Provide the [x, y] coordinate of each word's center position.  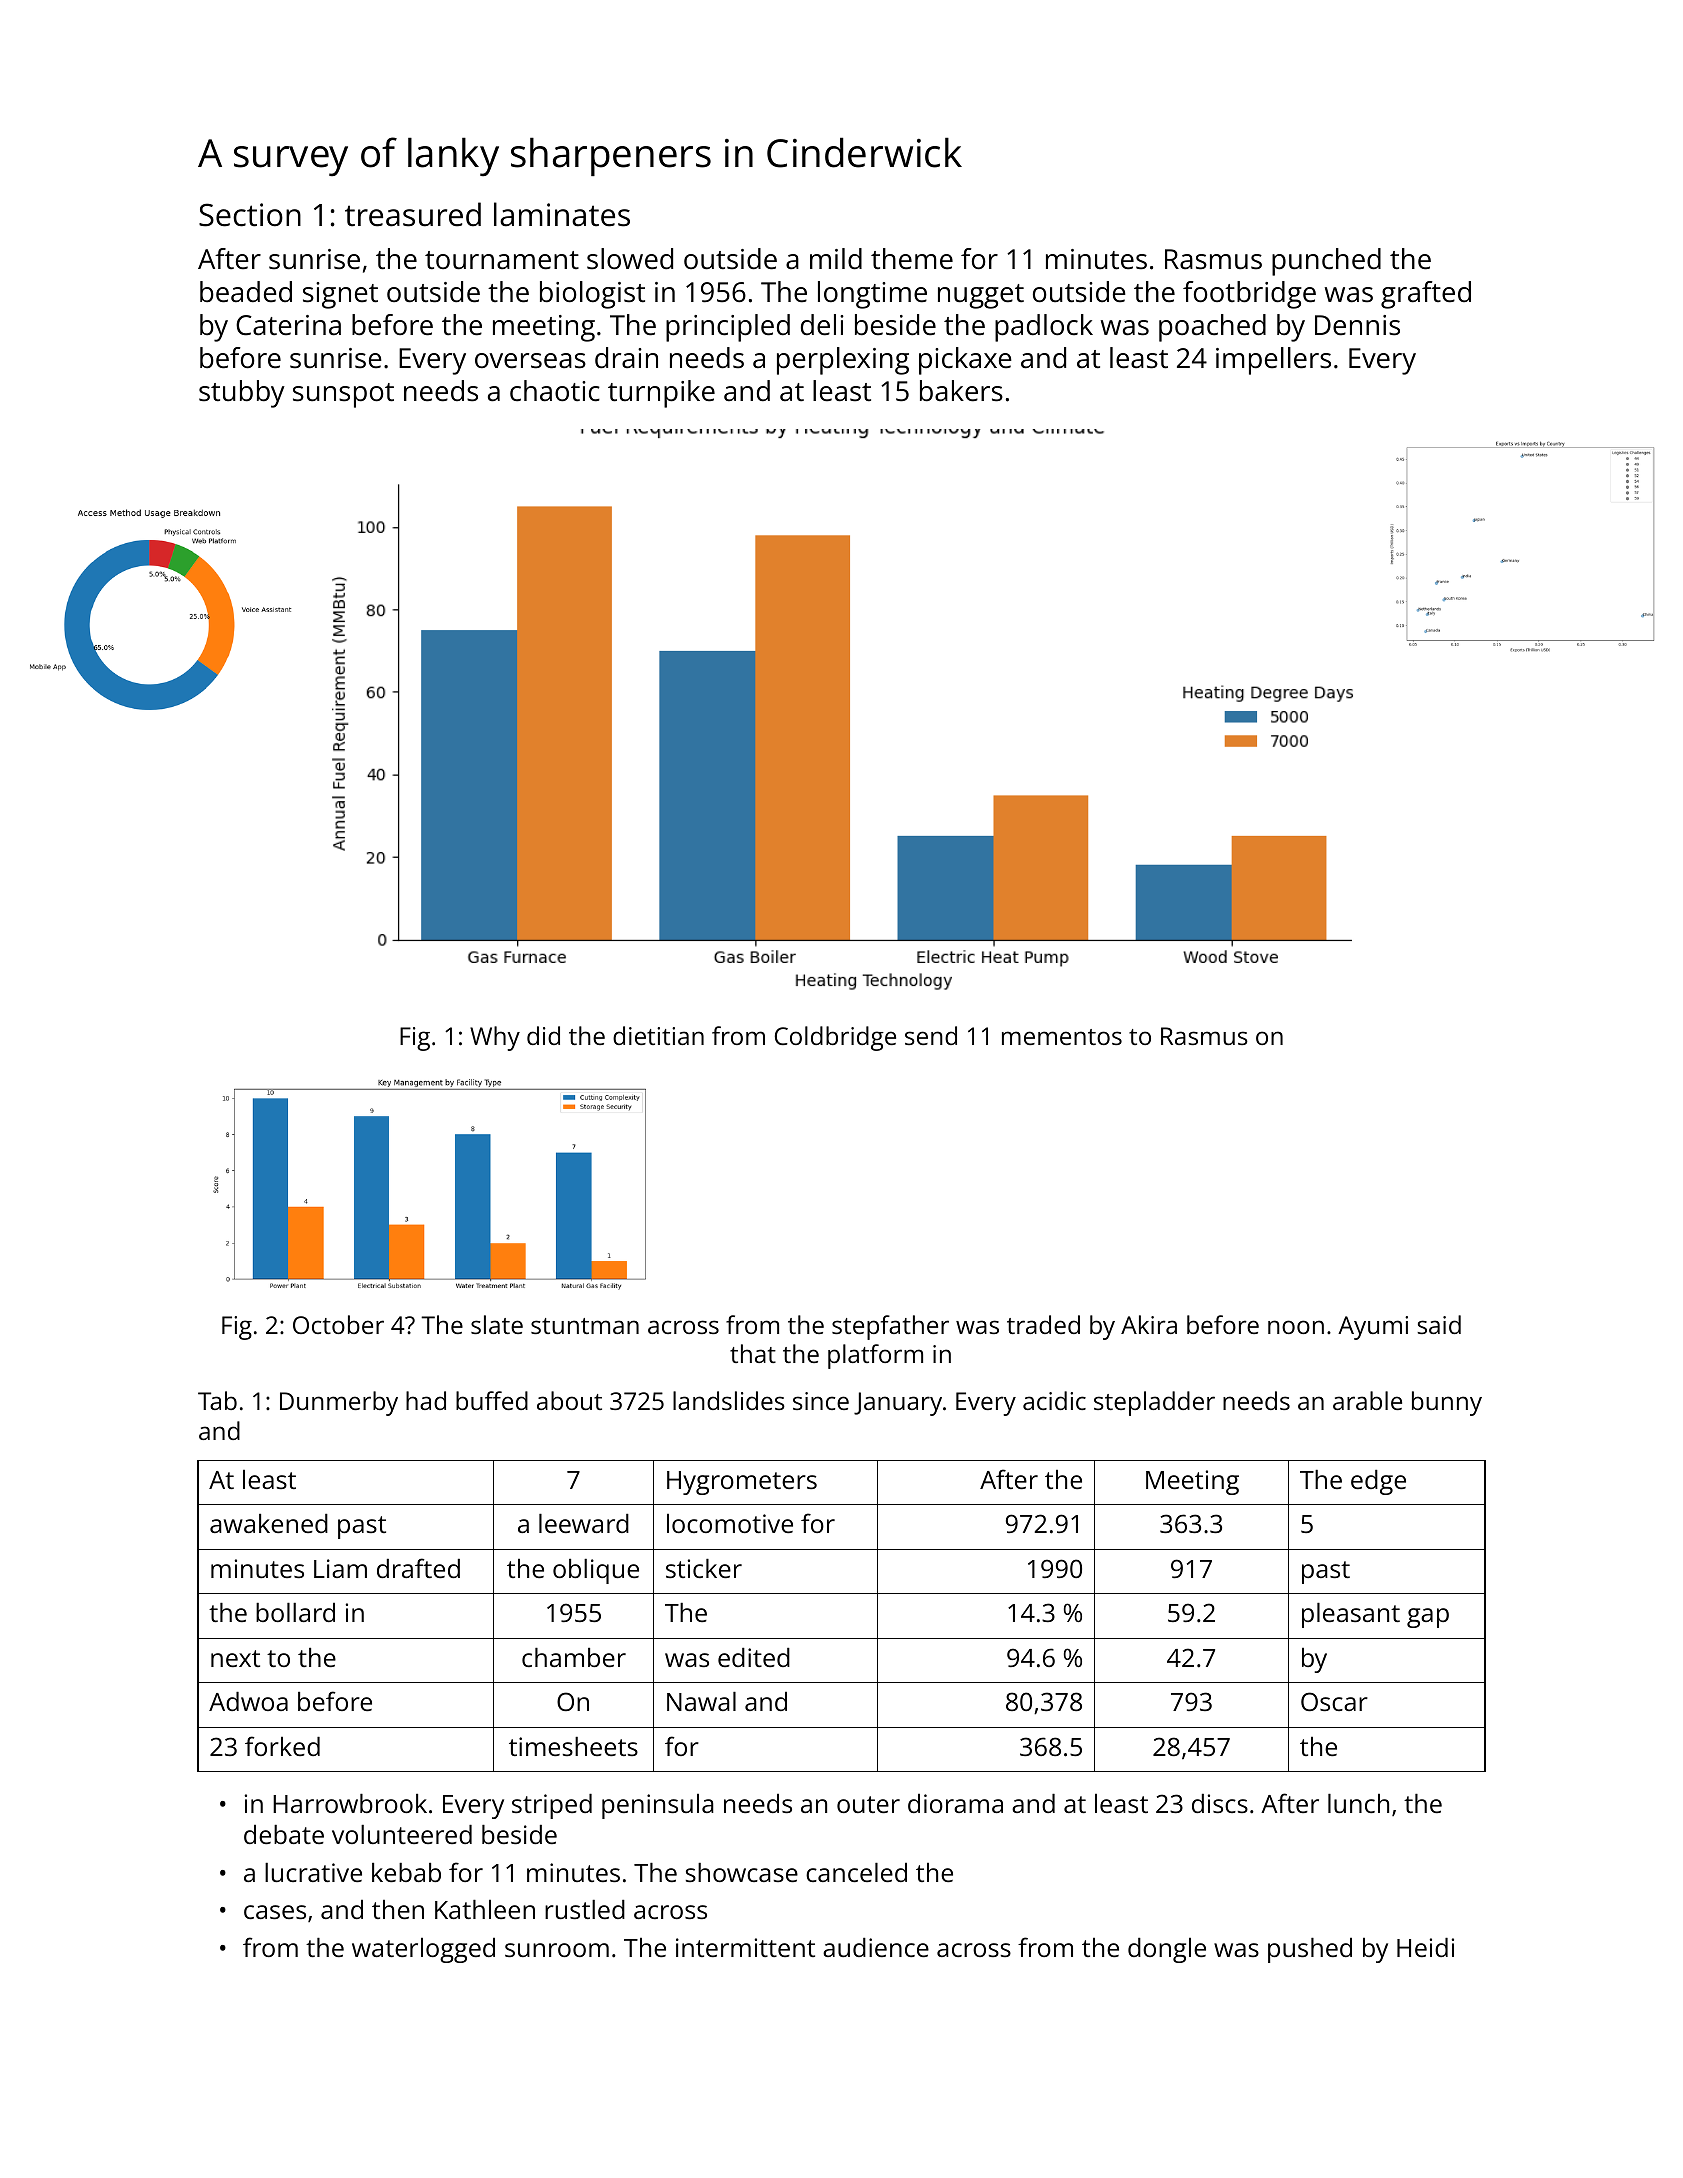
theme [912, 259]
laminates [562, 214]
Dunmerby [339, 1403]
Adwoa [248, 1701]
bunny [1447, 1403]
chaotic [555, 391]
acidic [1054, 1400]
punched [1326, 262]
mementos [1062, 1037]
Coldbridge [835, 1038]
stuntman [585, 1326]
